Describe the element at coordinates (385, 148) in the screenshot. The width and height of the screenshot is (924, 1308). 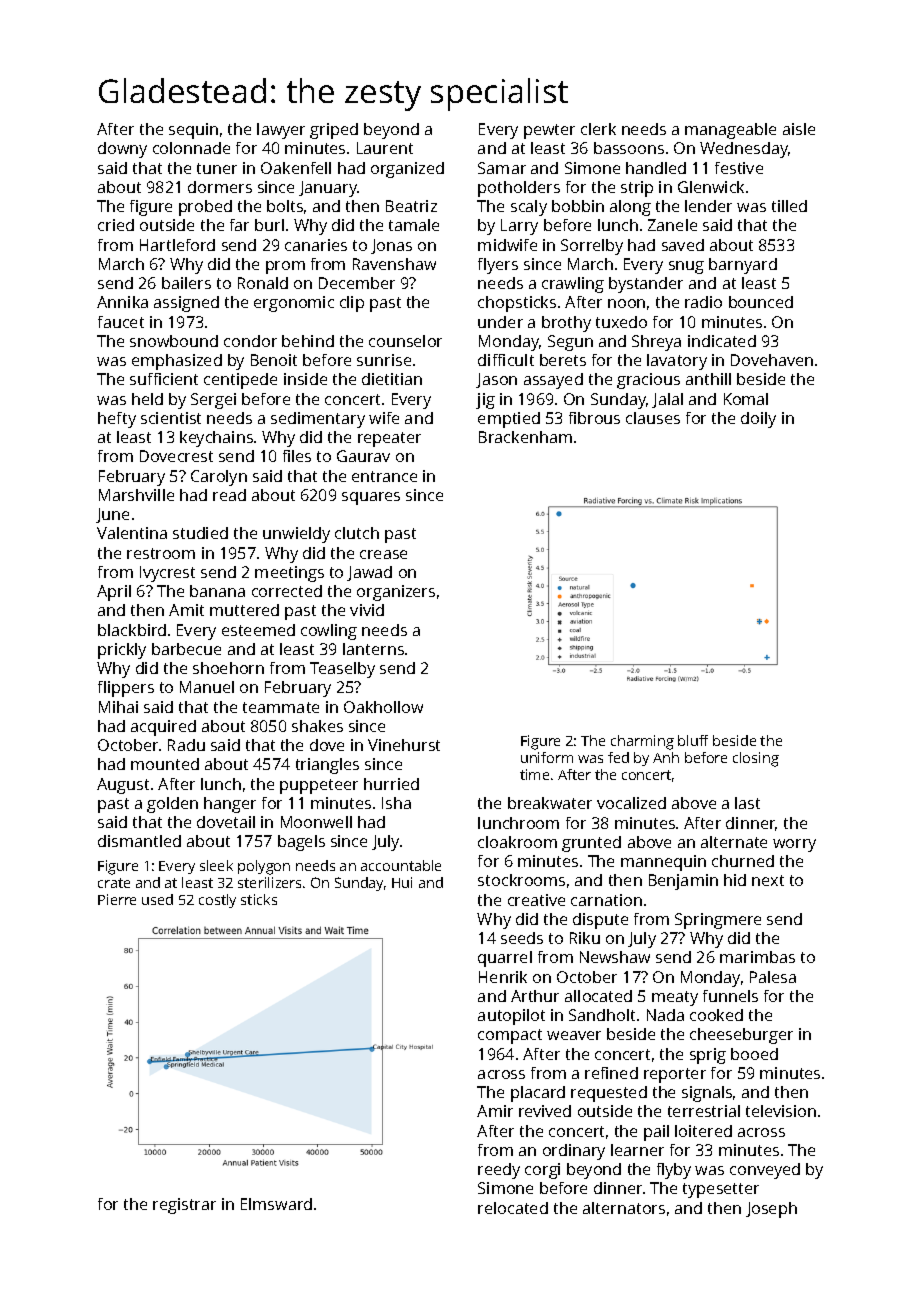
I see `Laurent` at that location.
